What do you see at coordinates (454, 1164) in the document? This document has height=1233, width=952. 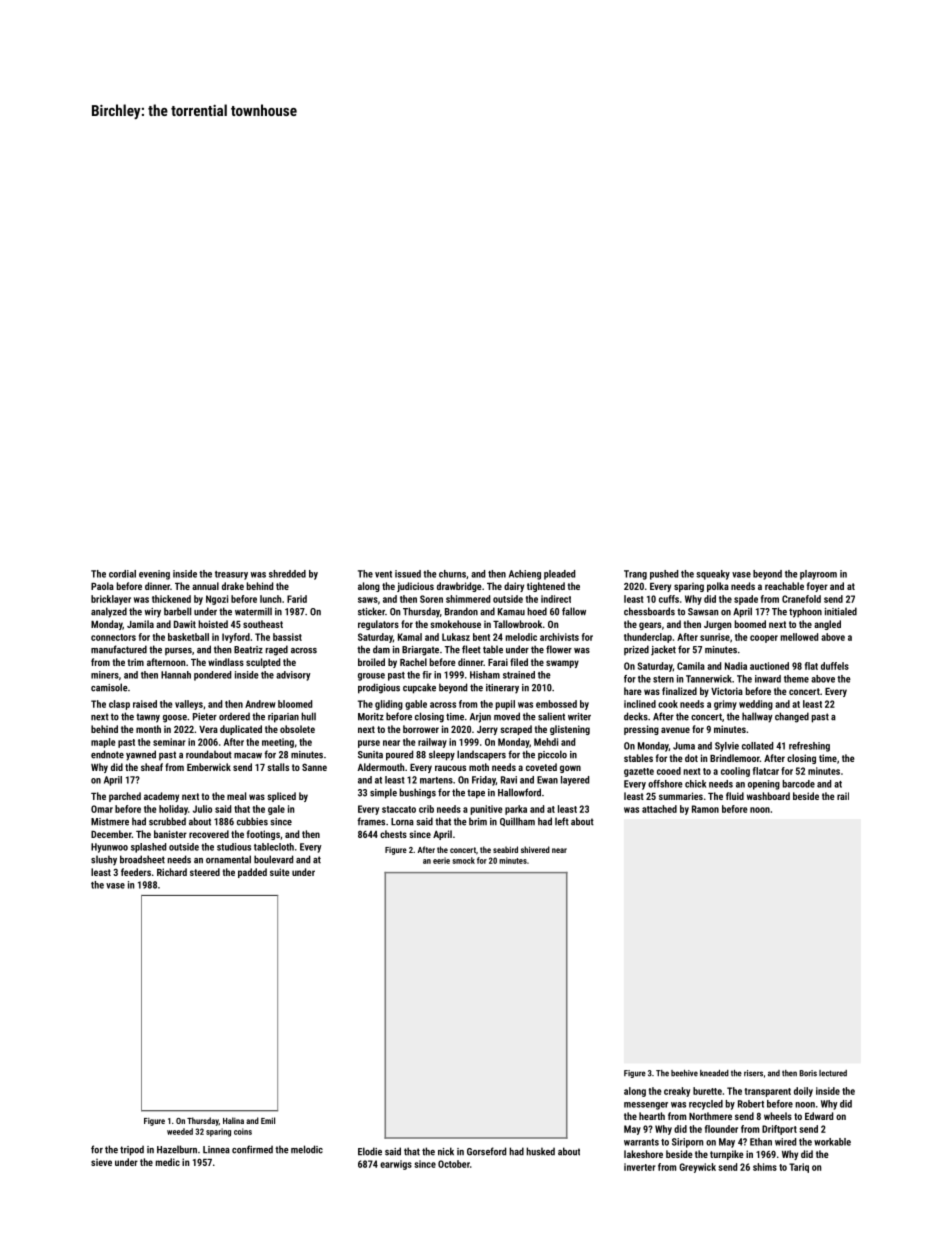 I see `October` at bounding box center [454, 1164].
